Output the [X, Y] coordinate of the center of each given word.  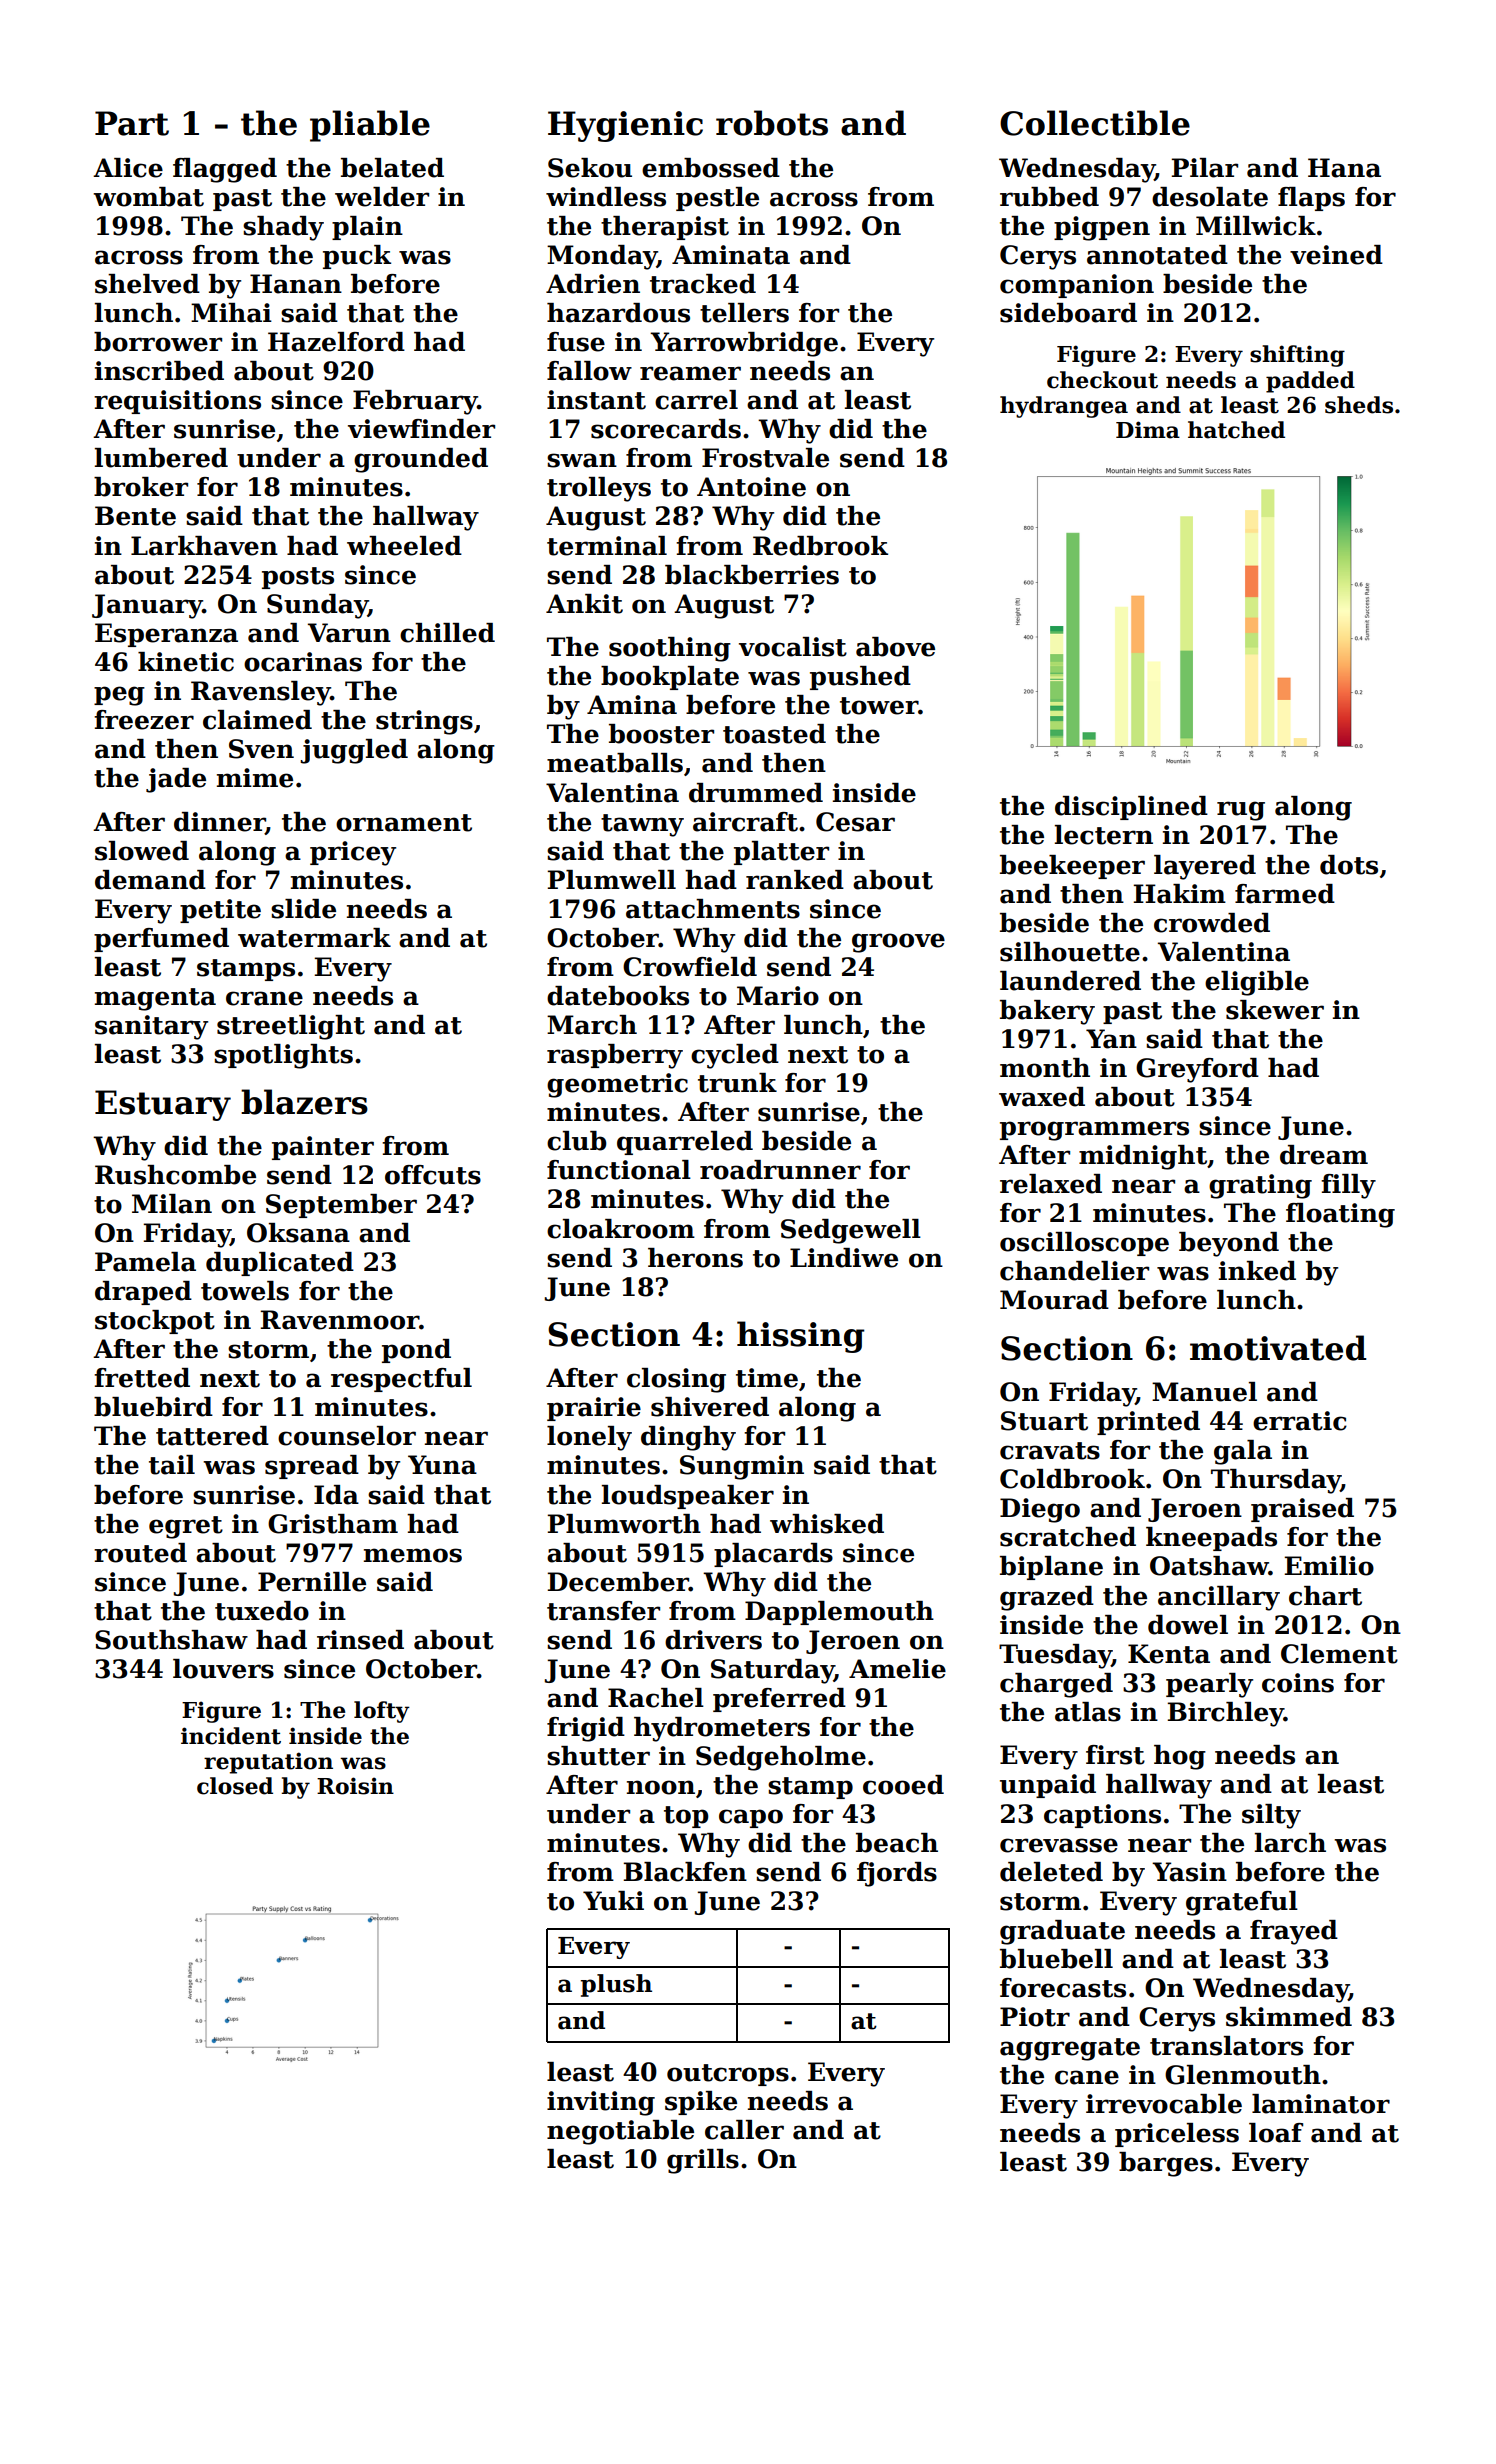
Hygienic [625, 126]
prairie [594, 1409]
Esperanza [166, 635]
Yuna [442, 1465]
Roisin [355, 1786]
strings [424, 722]
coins [1298, 1683]
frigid [586, 1729]
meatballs [615, 763]
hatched [1236, 430]
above [895, 647]
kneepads [1211, 1539]
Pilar [1204, 168]
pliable [370, 126]
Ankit [584, 604]
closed [235, 1786]
